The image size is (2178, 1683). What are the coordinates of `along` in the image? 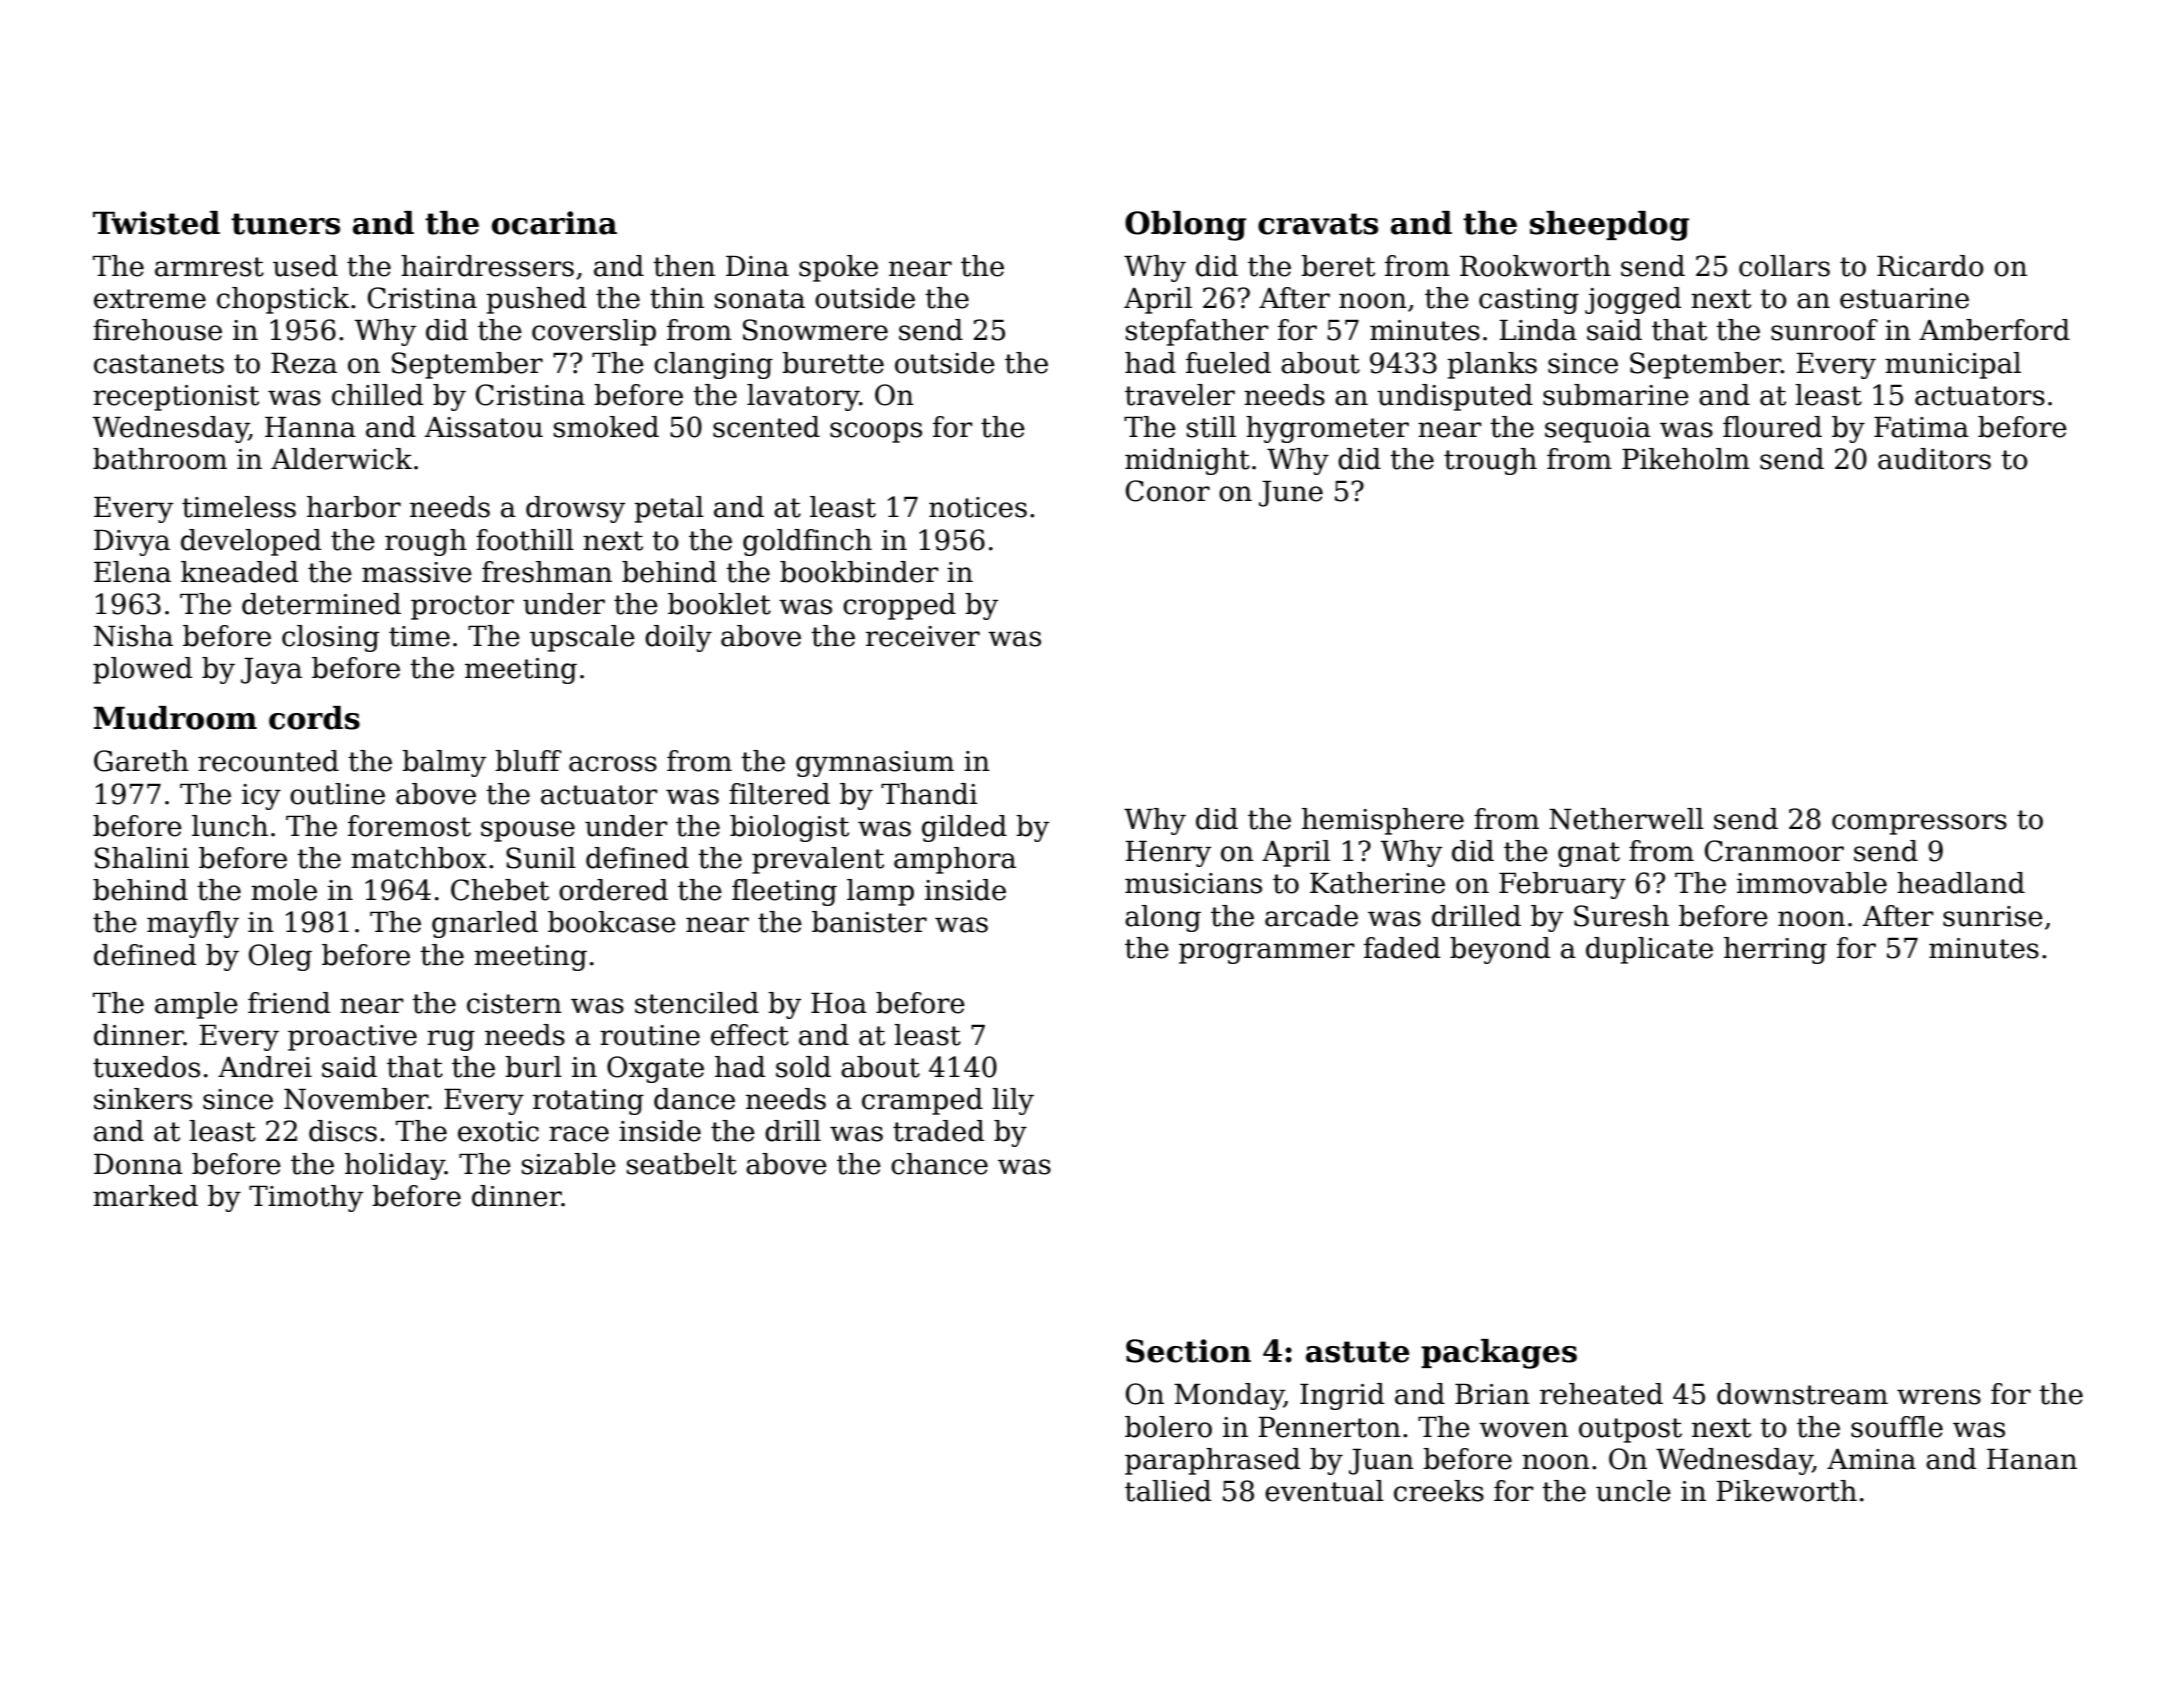 It's located at (1163, 918).
